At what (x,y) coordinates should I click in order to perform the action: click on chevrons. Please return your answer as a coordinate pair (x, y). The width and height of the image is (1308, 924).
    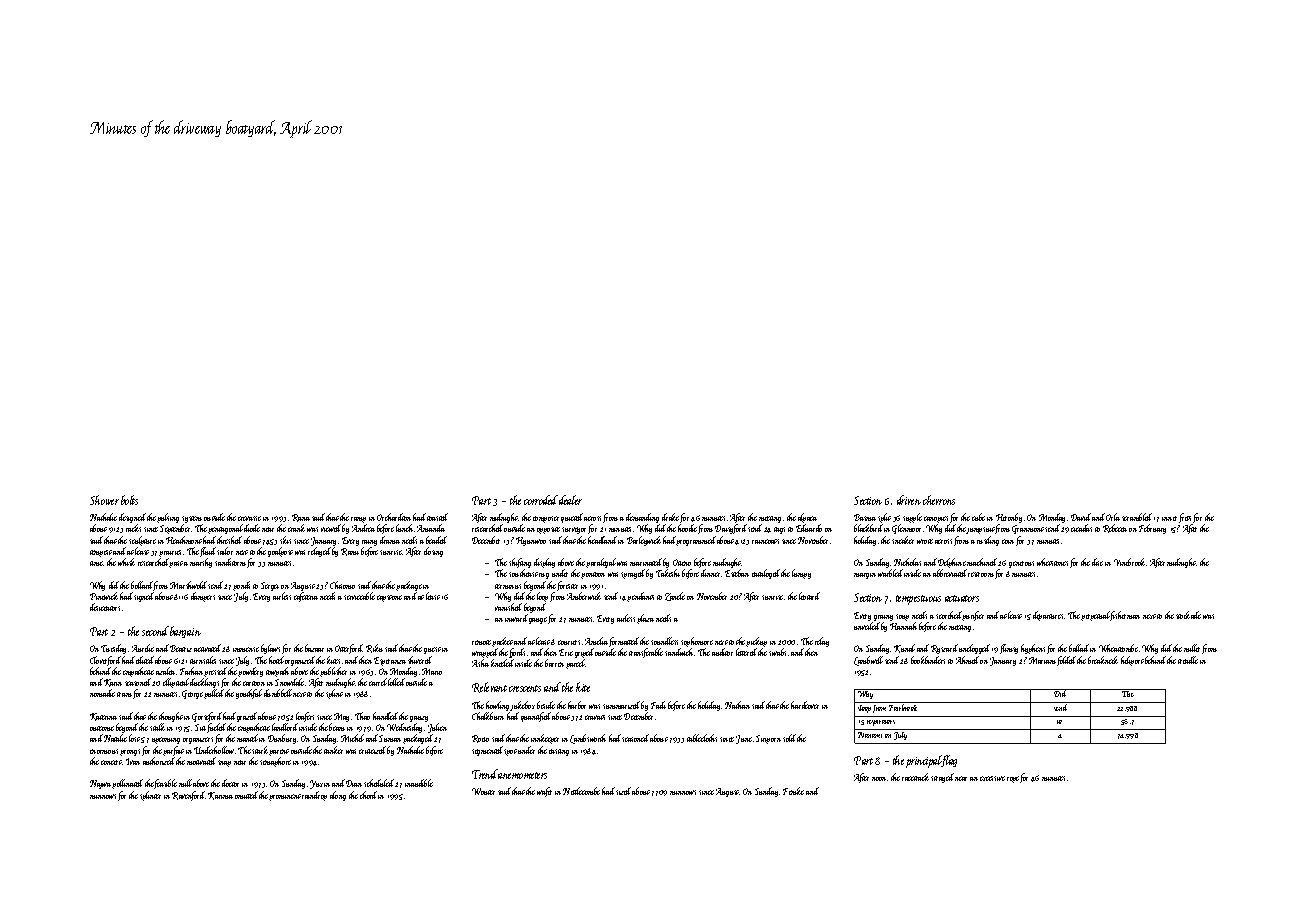
    Looking at the image, I should click on (939, 500).
